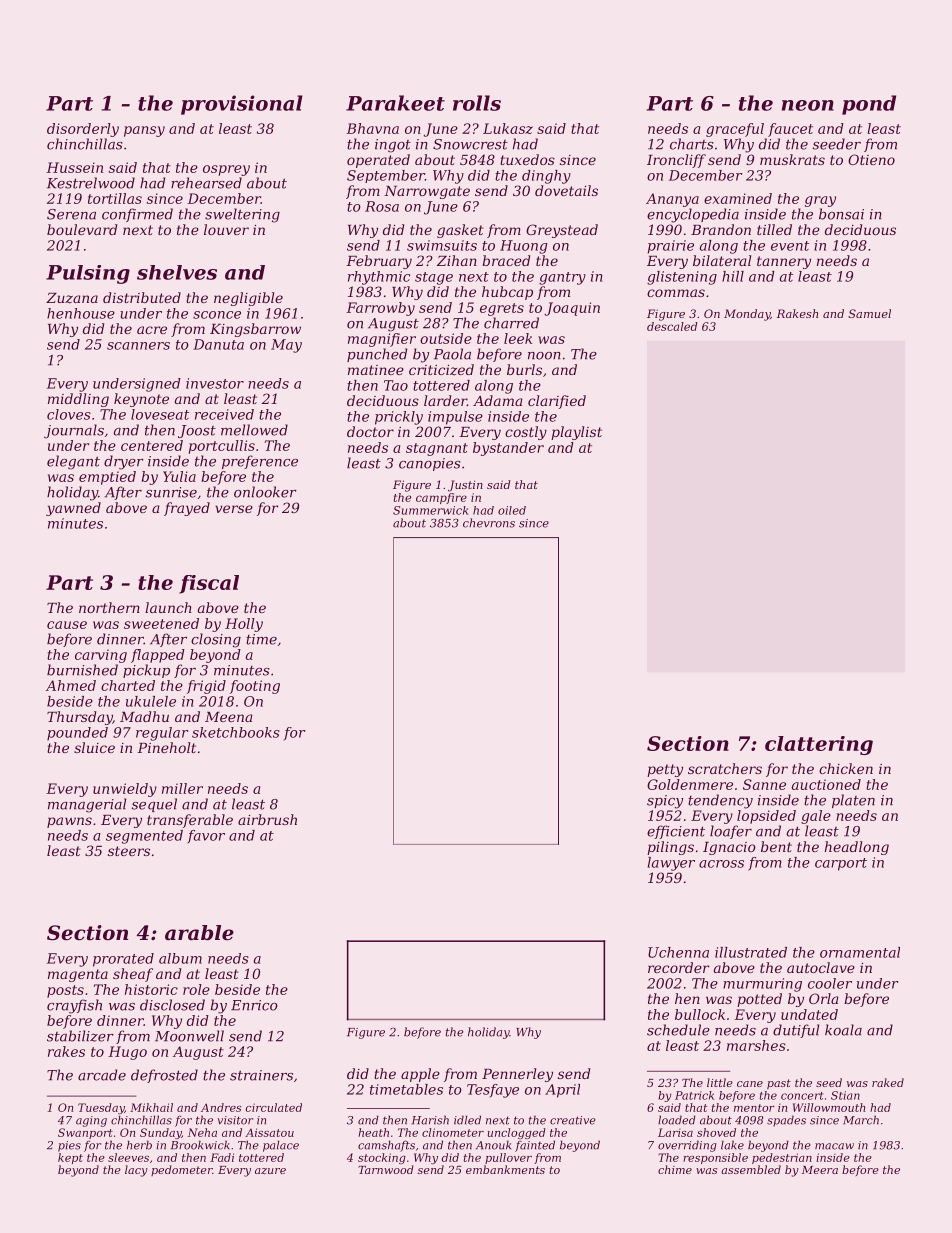 The width and height of the screenshot is (952, 1233). What do you see at coordinates (242, 105) in the screenshot?
I see `provisional` at bounding box center [242, 105].
